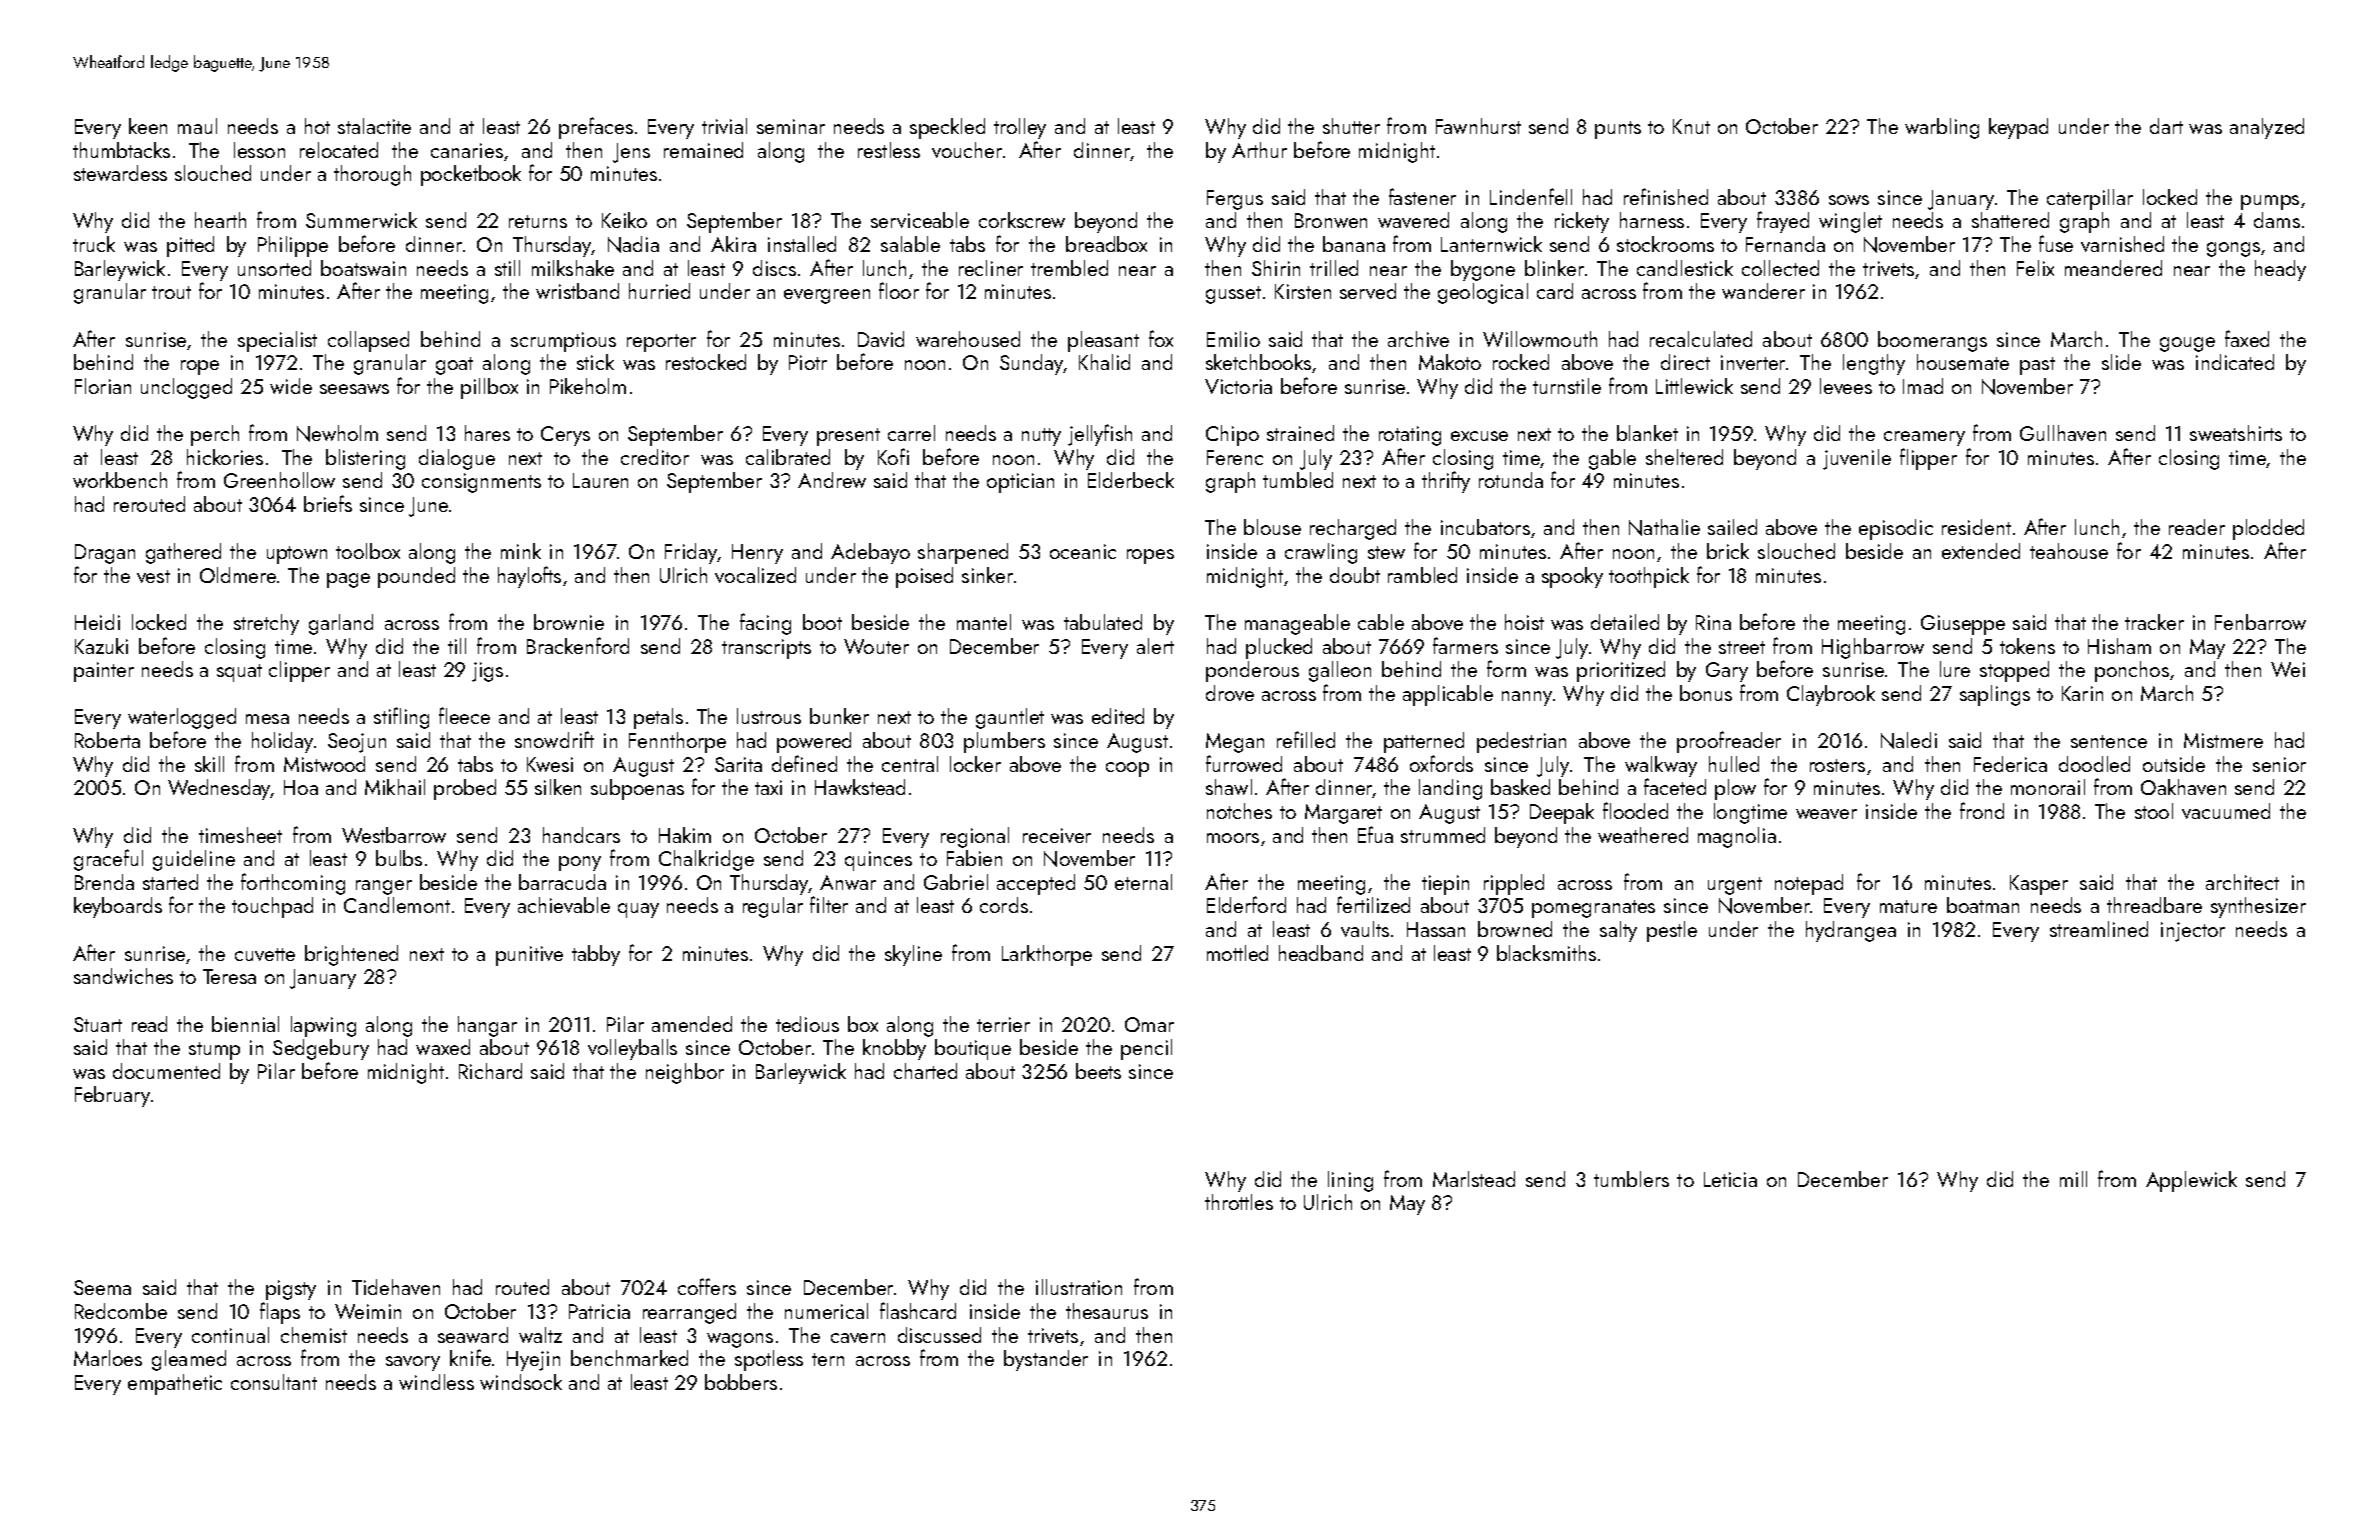 The height and width of the document is (1540, 2380). I want to click on shutter, so click(1351, 126).
